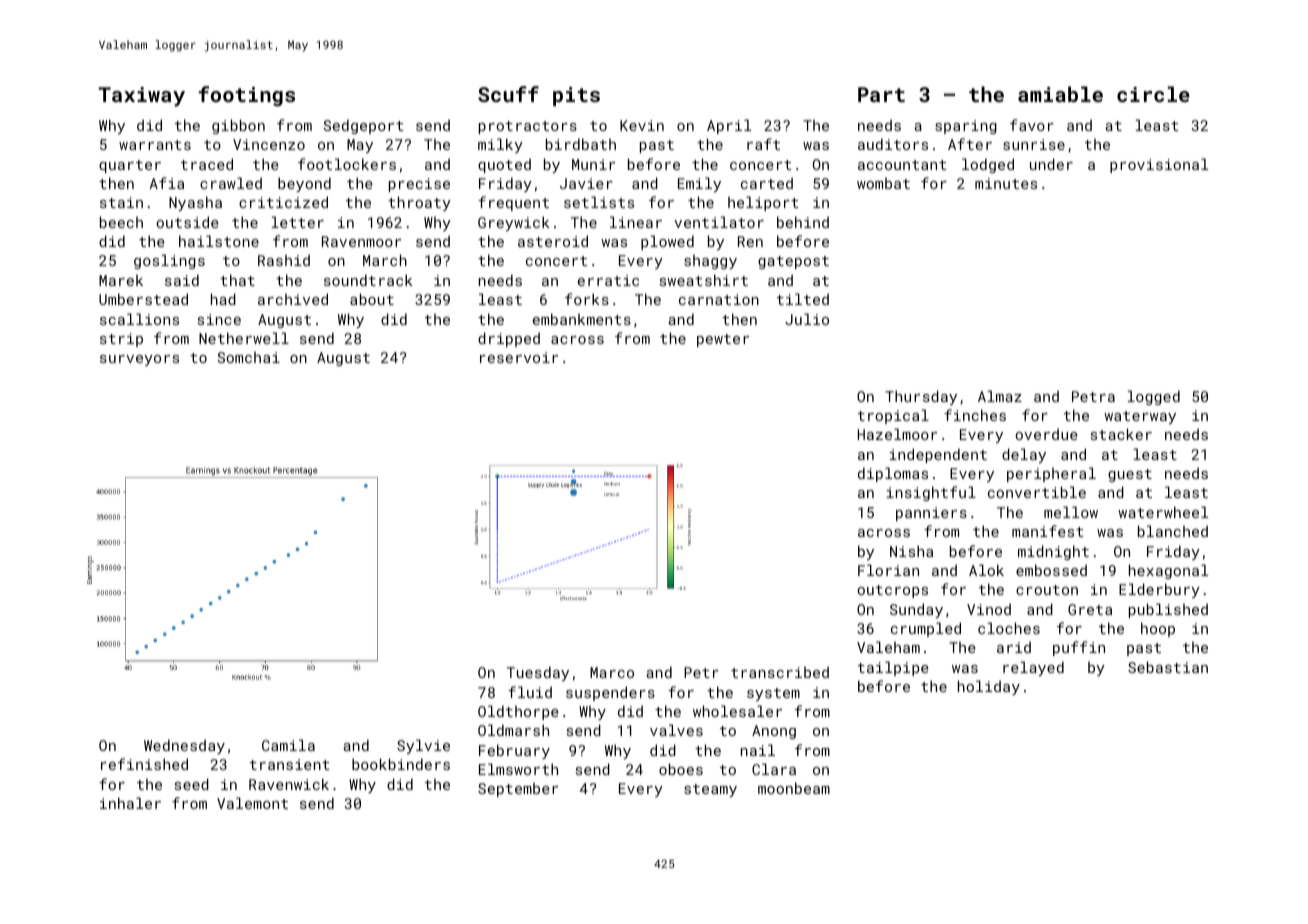 The image size is (1308, 924). What do you see at coordinates (1034, 144) in the screenshot?
I see `sunrise` at bounding box center [1034, 144].
